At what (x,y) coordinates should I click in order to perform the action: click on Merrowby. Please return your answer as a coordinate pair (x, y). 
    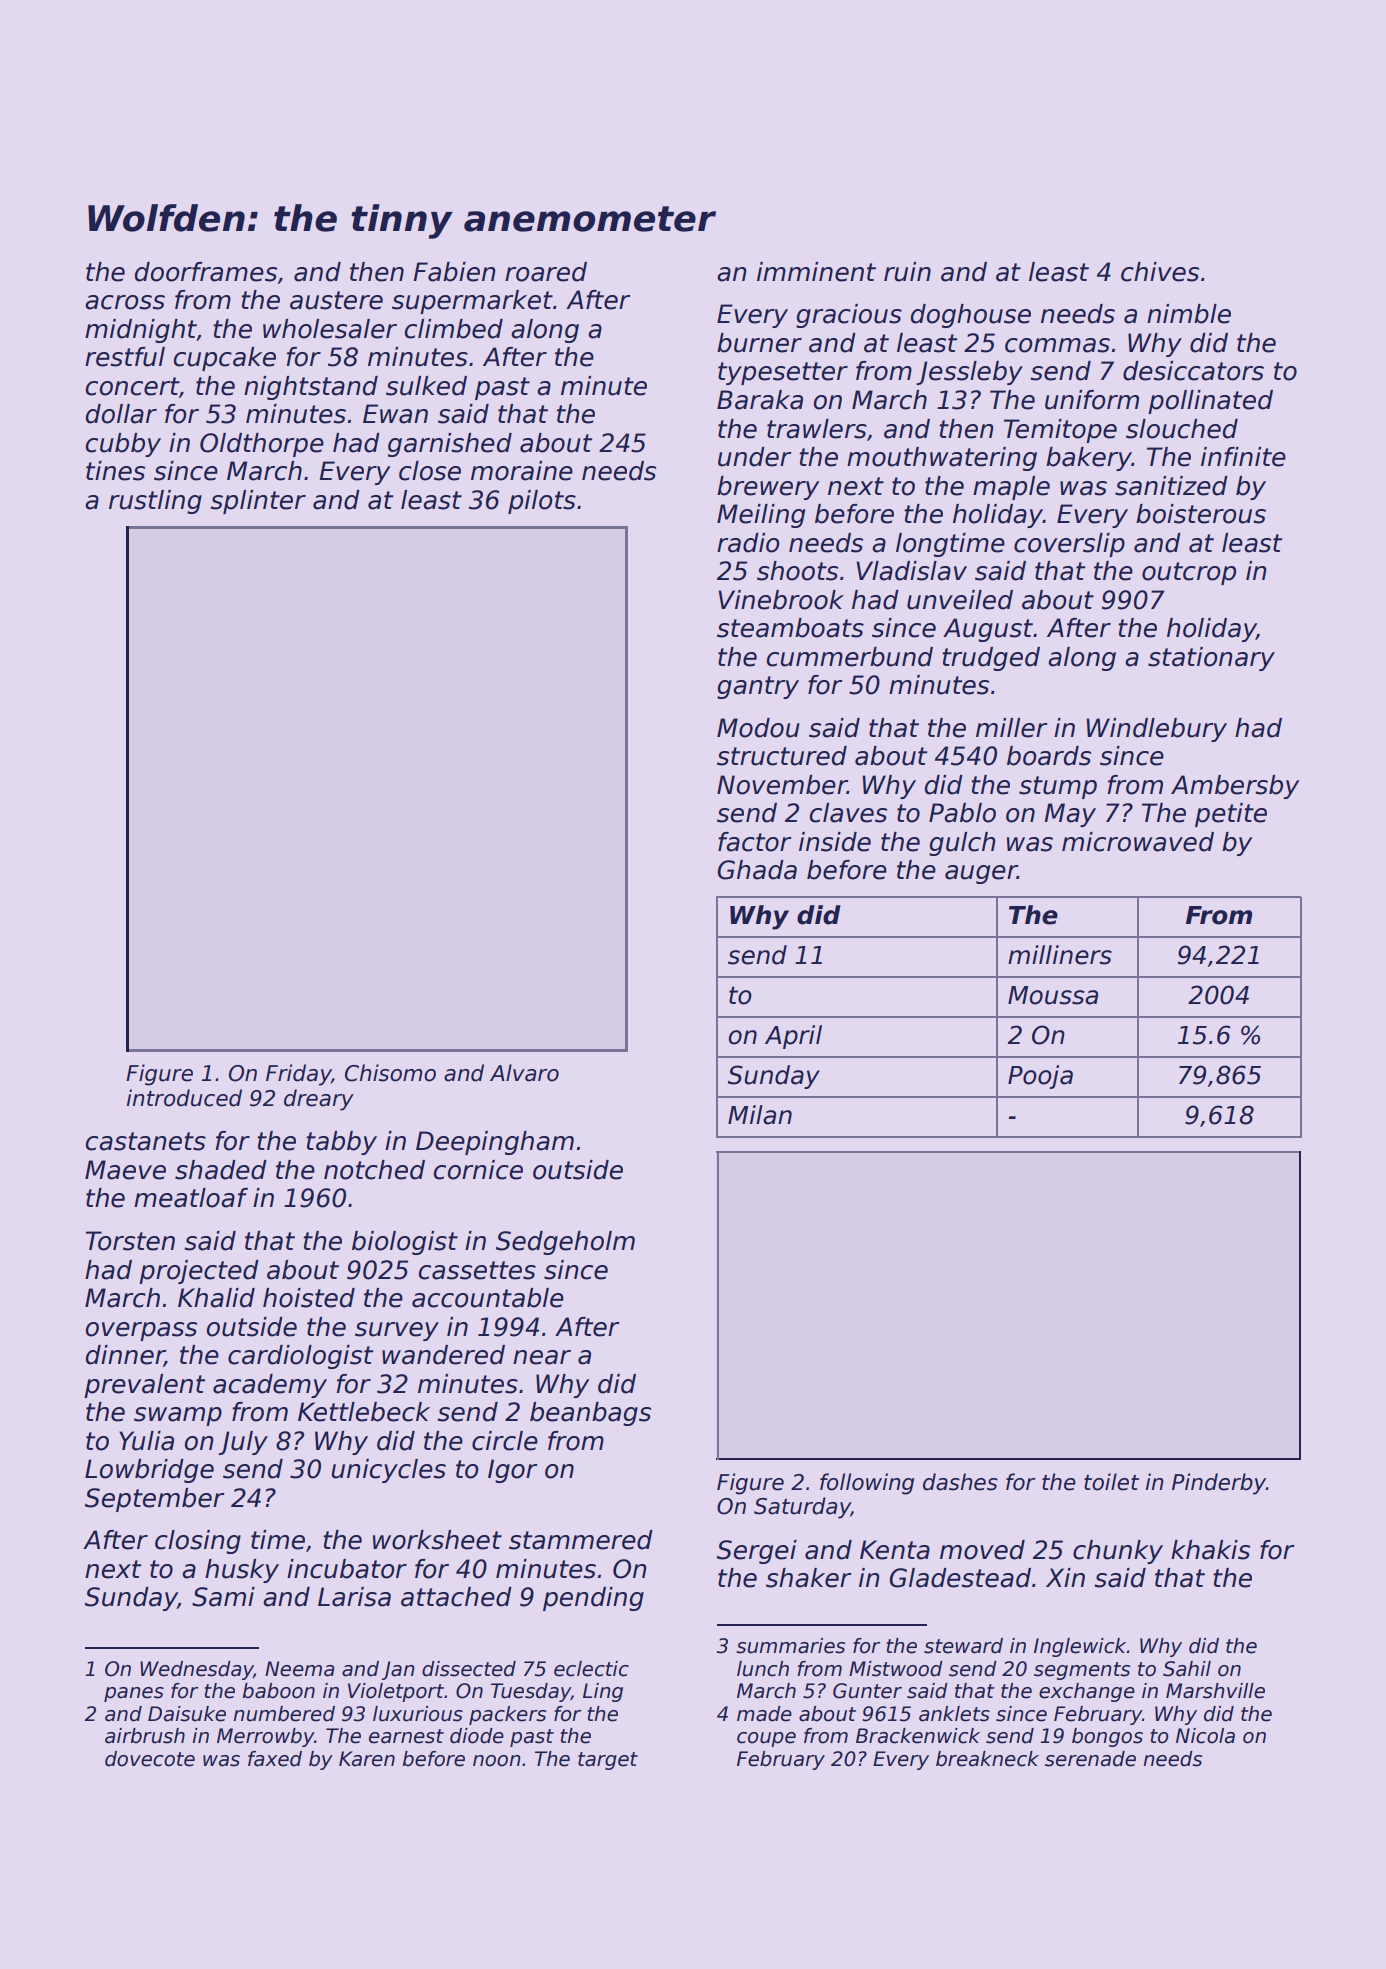
    Looking at the image, I should click on (265, 1737).
